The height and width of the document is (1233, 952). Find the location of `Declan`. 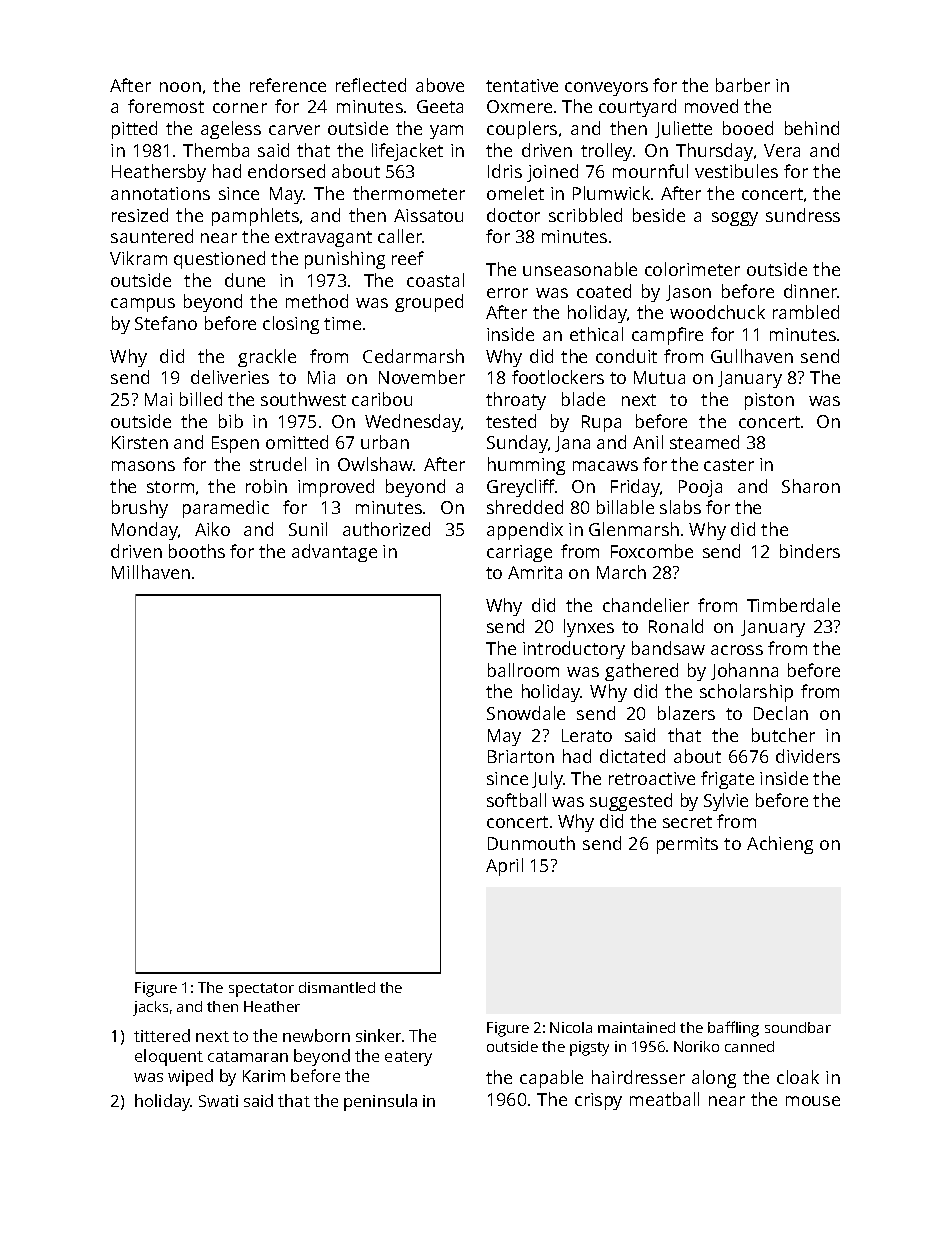

Declan is located at coordinates (781, 713).
